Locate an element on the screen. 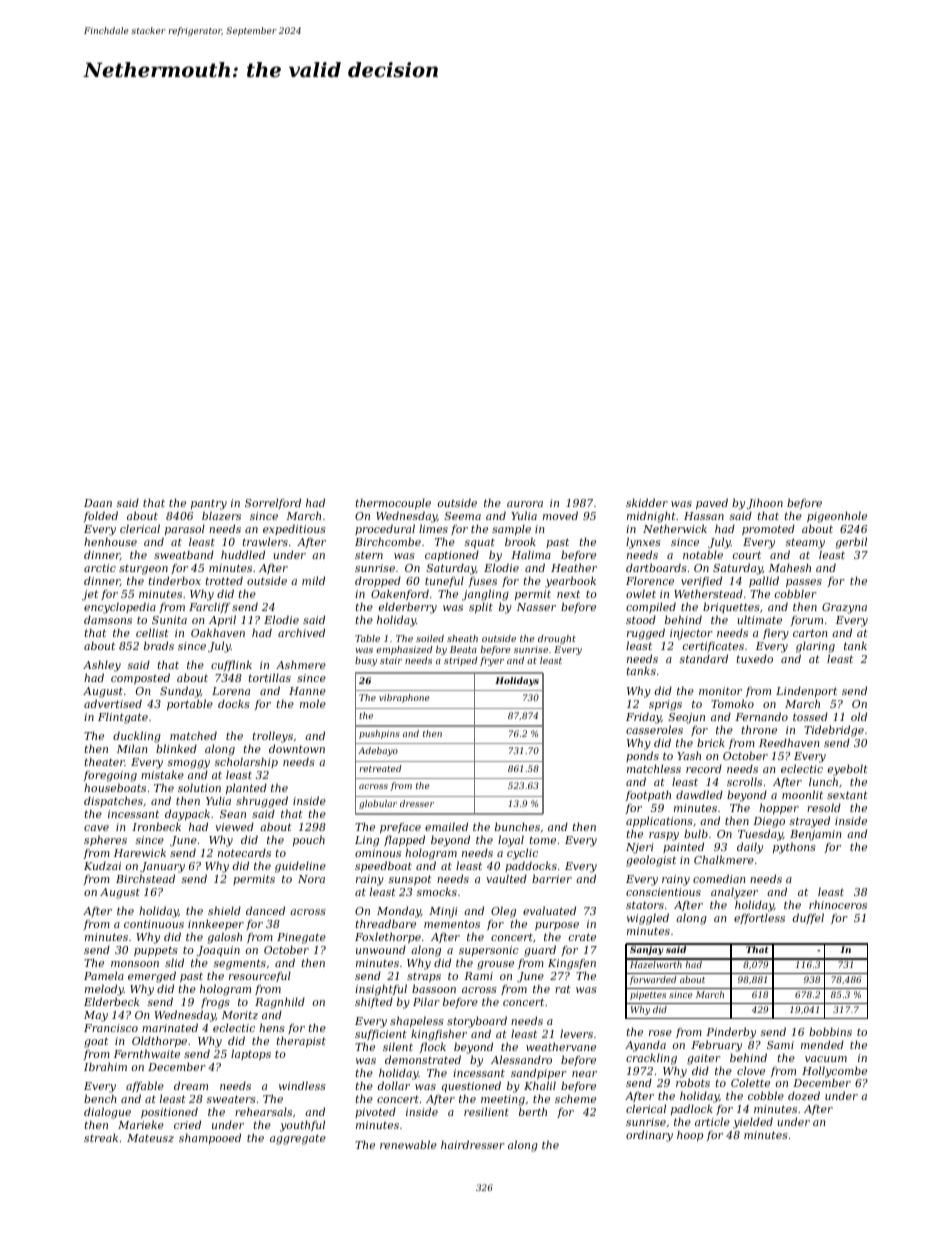  bobbins is located at coordinates (830, 1031).
